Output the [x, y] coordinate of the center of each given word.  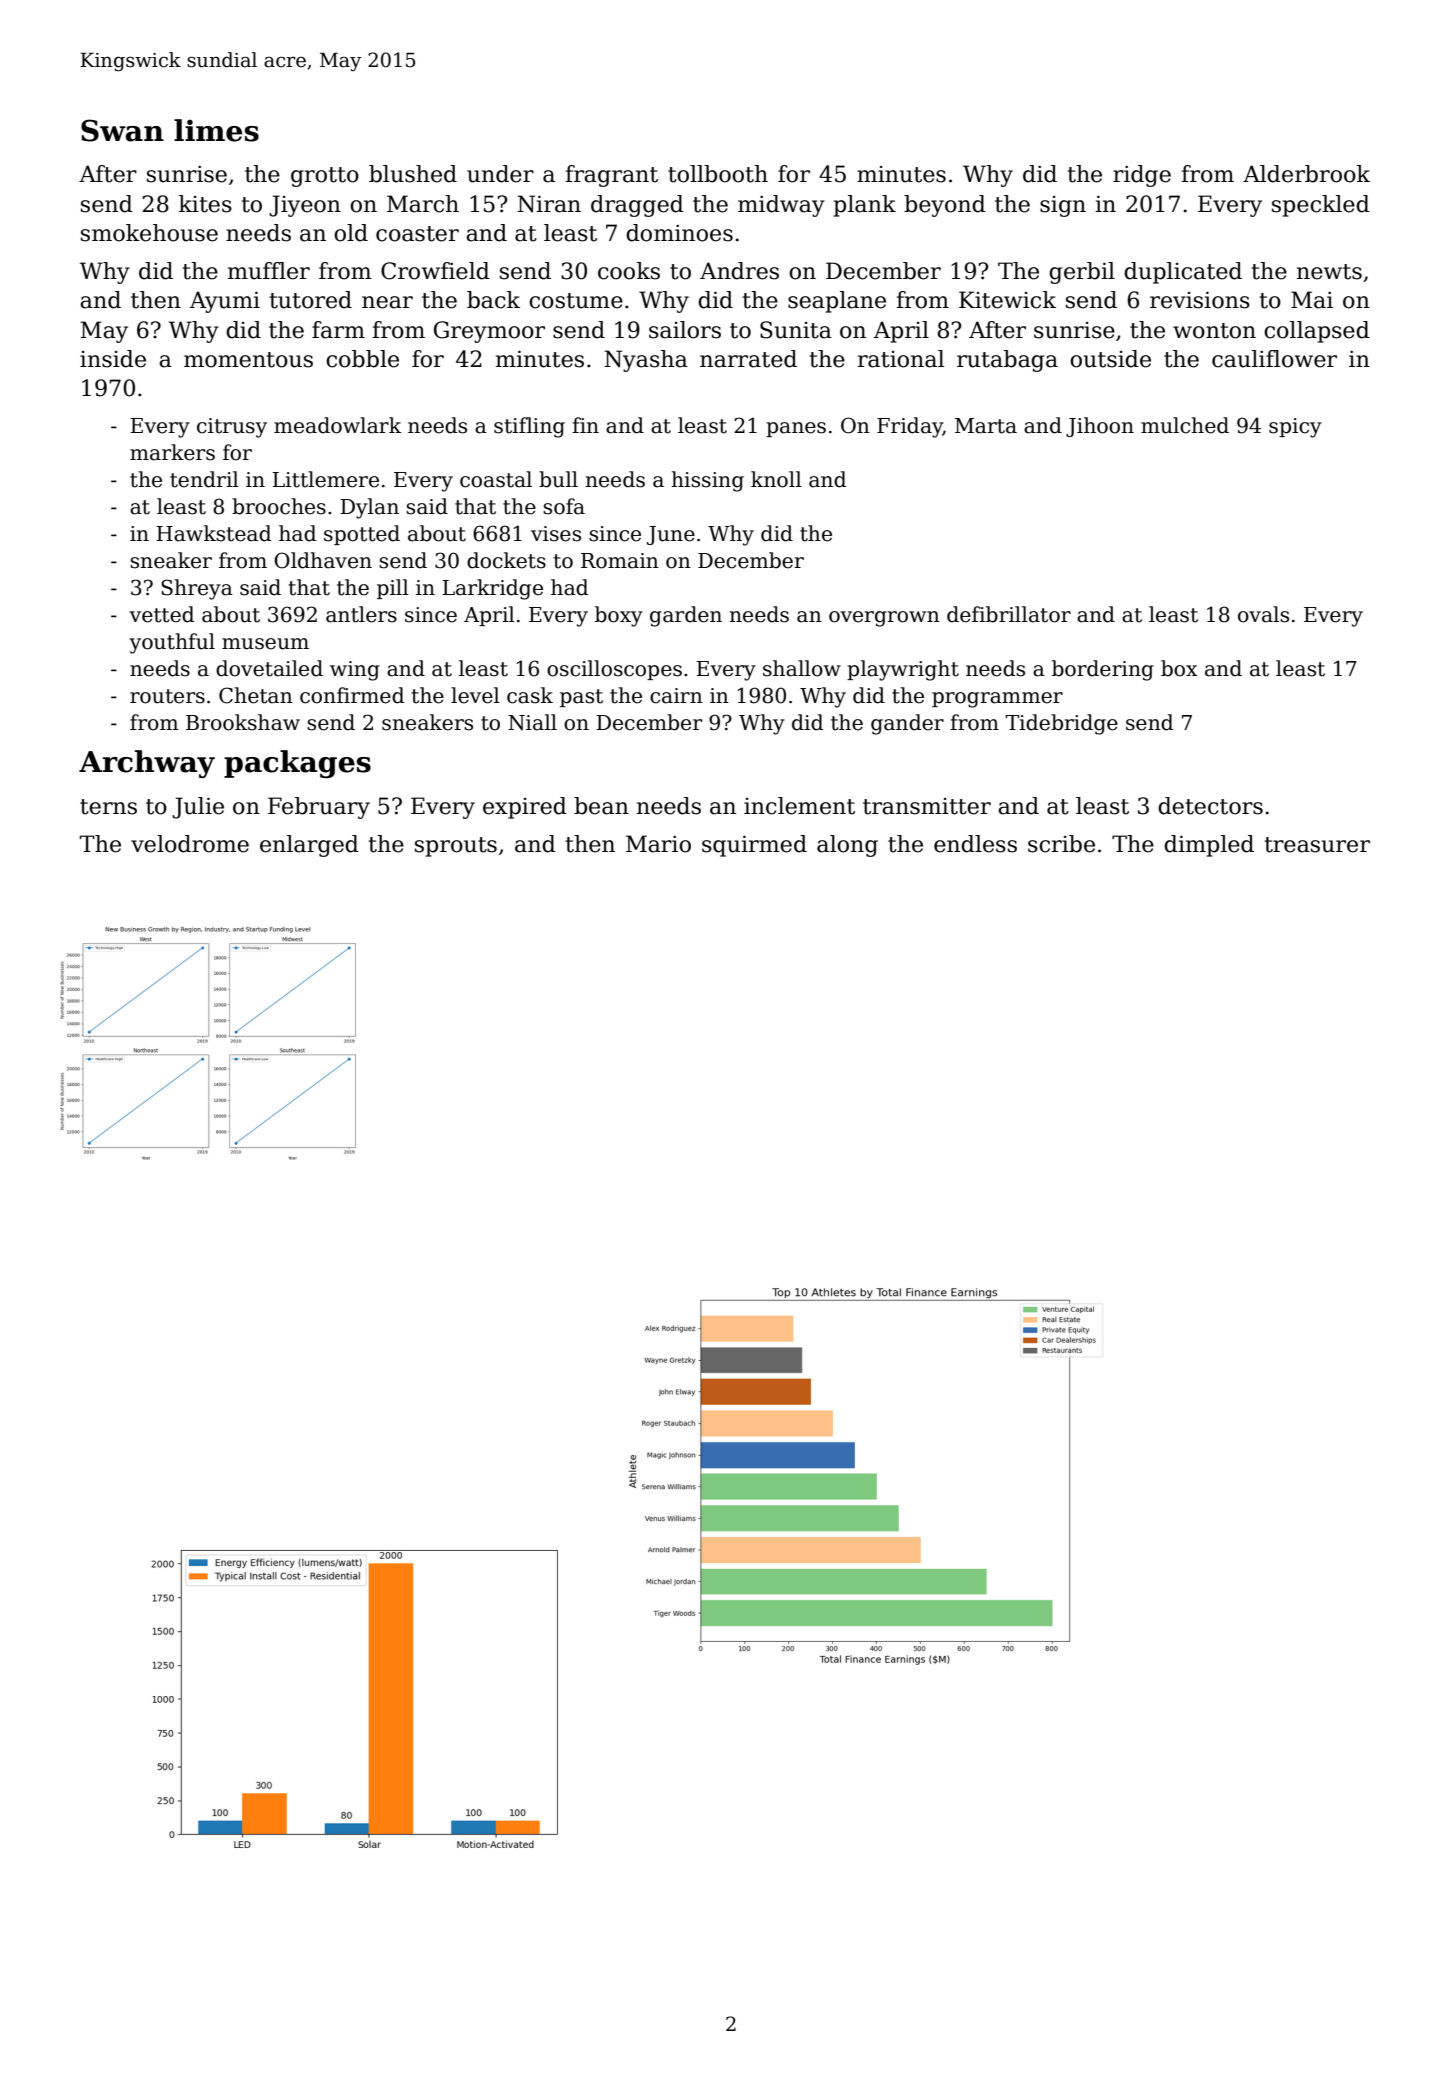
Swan [122, 130]
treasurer [1317, 845]
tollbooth [718, 174]
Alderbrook [1306, 174]
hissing [708, 481]
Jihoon [1100, 427]
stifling [529, 427]
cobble [362, 359]
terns [108, 807]
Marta [986, 426]
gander [907, 724]
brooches [279, 506]
